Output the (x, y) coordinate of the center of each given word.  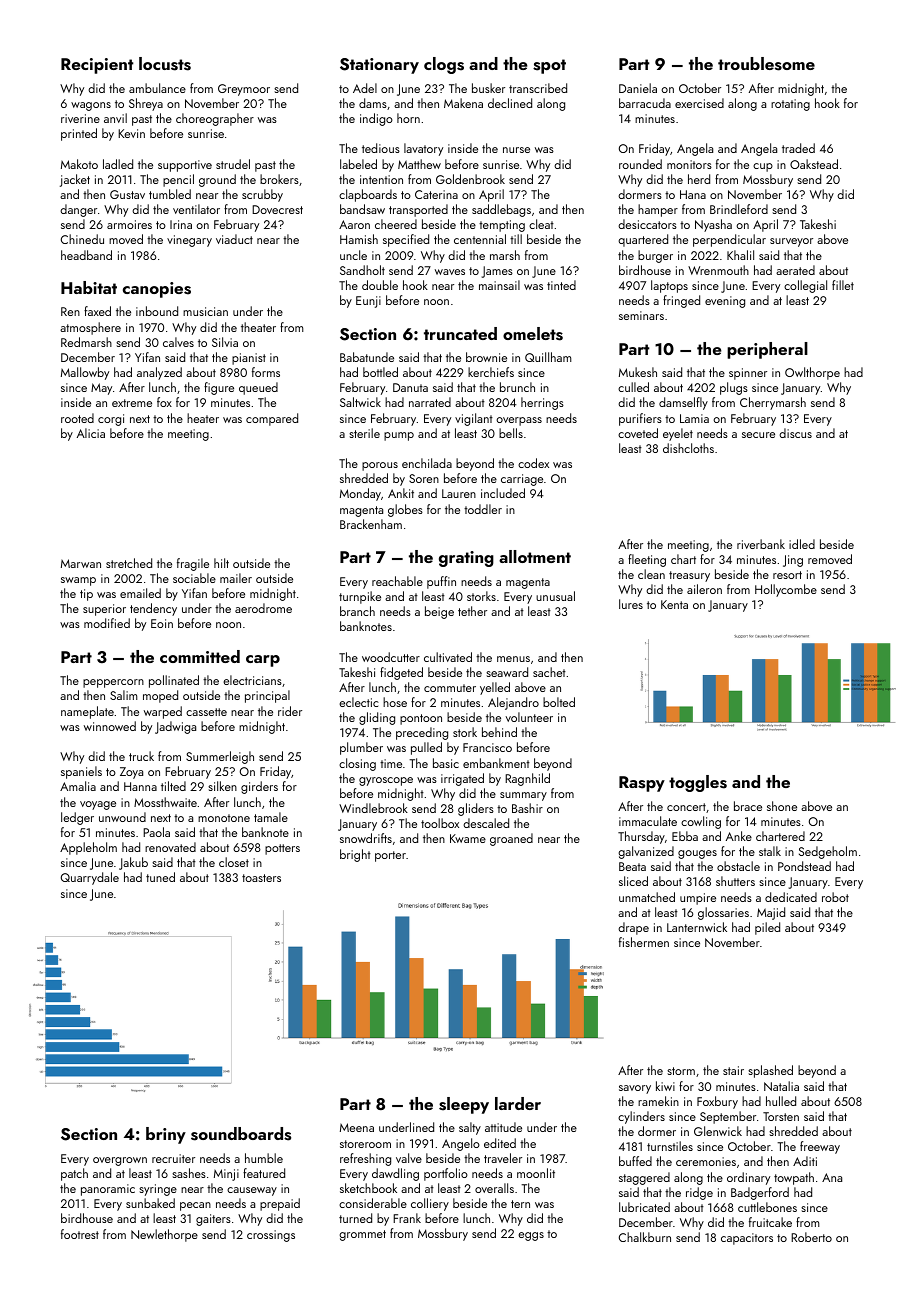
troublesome (766, 64)
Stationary (379, 66)
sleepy (464, 1105)
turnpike (360, 597)
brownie (486, 357)
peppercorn (113, 683)
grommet (362, 1235)
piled (767, 928)
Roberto (811, 1237)
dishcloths (688, 448)
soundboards (241, 1134)
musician (205, 311)
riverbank (761, 544)
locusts (165, 64)
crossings (271, 1236)
